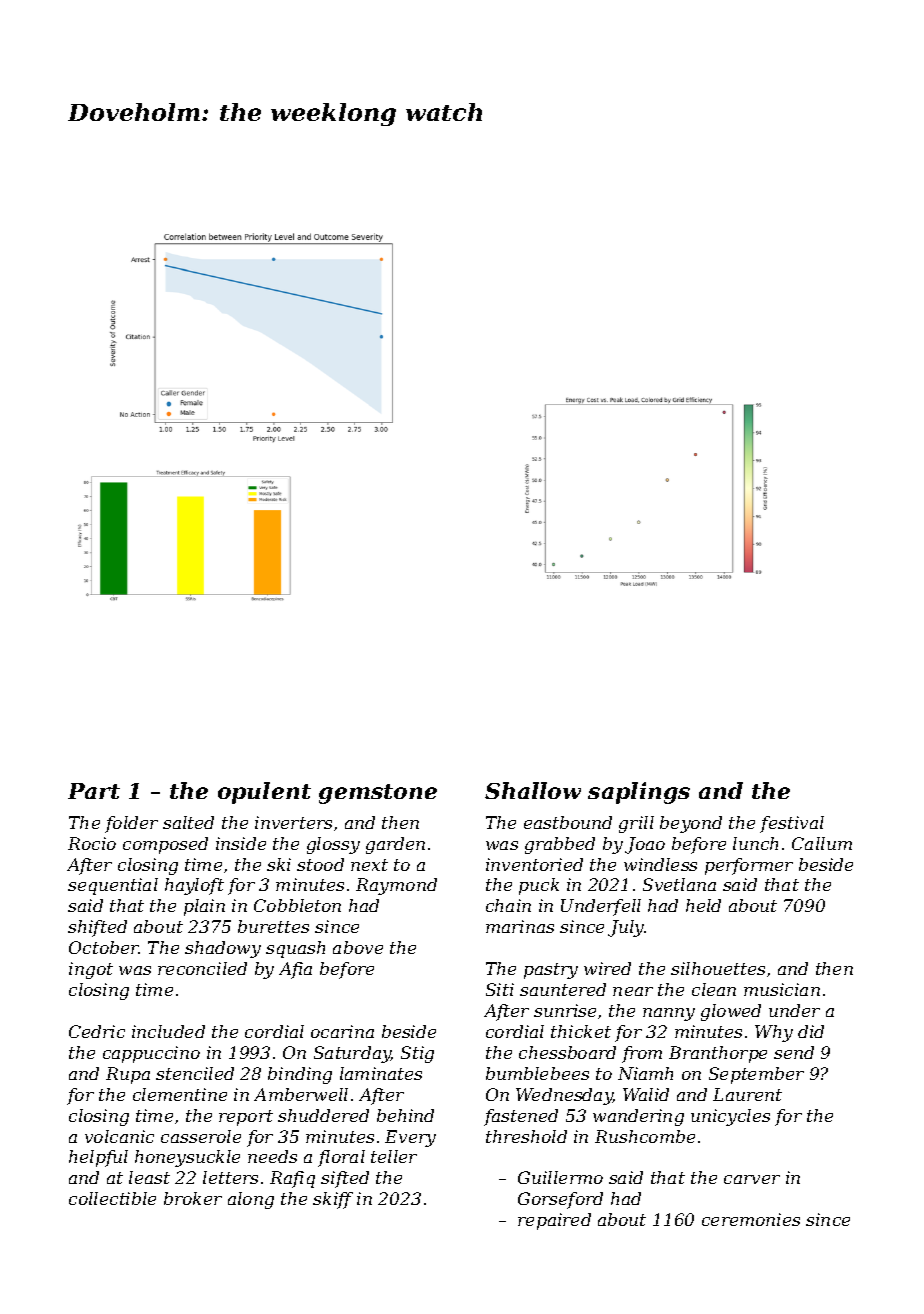 Image resolution: width=924 pixels, height=1314 pixels. What do you see at coordinates (94, 791) in the image?
I see `Part` at bounding box center [94, 791].
